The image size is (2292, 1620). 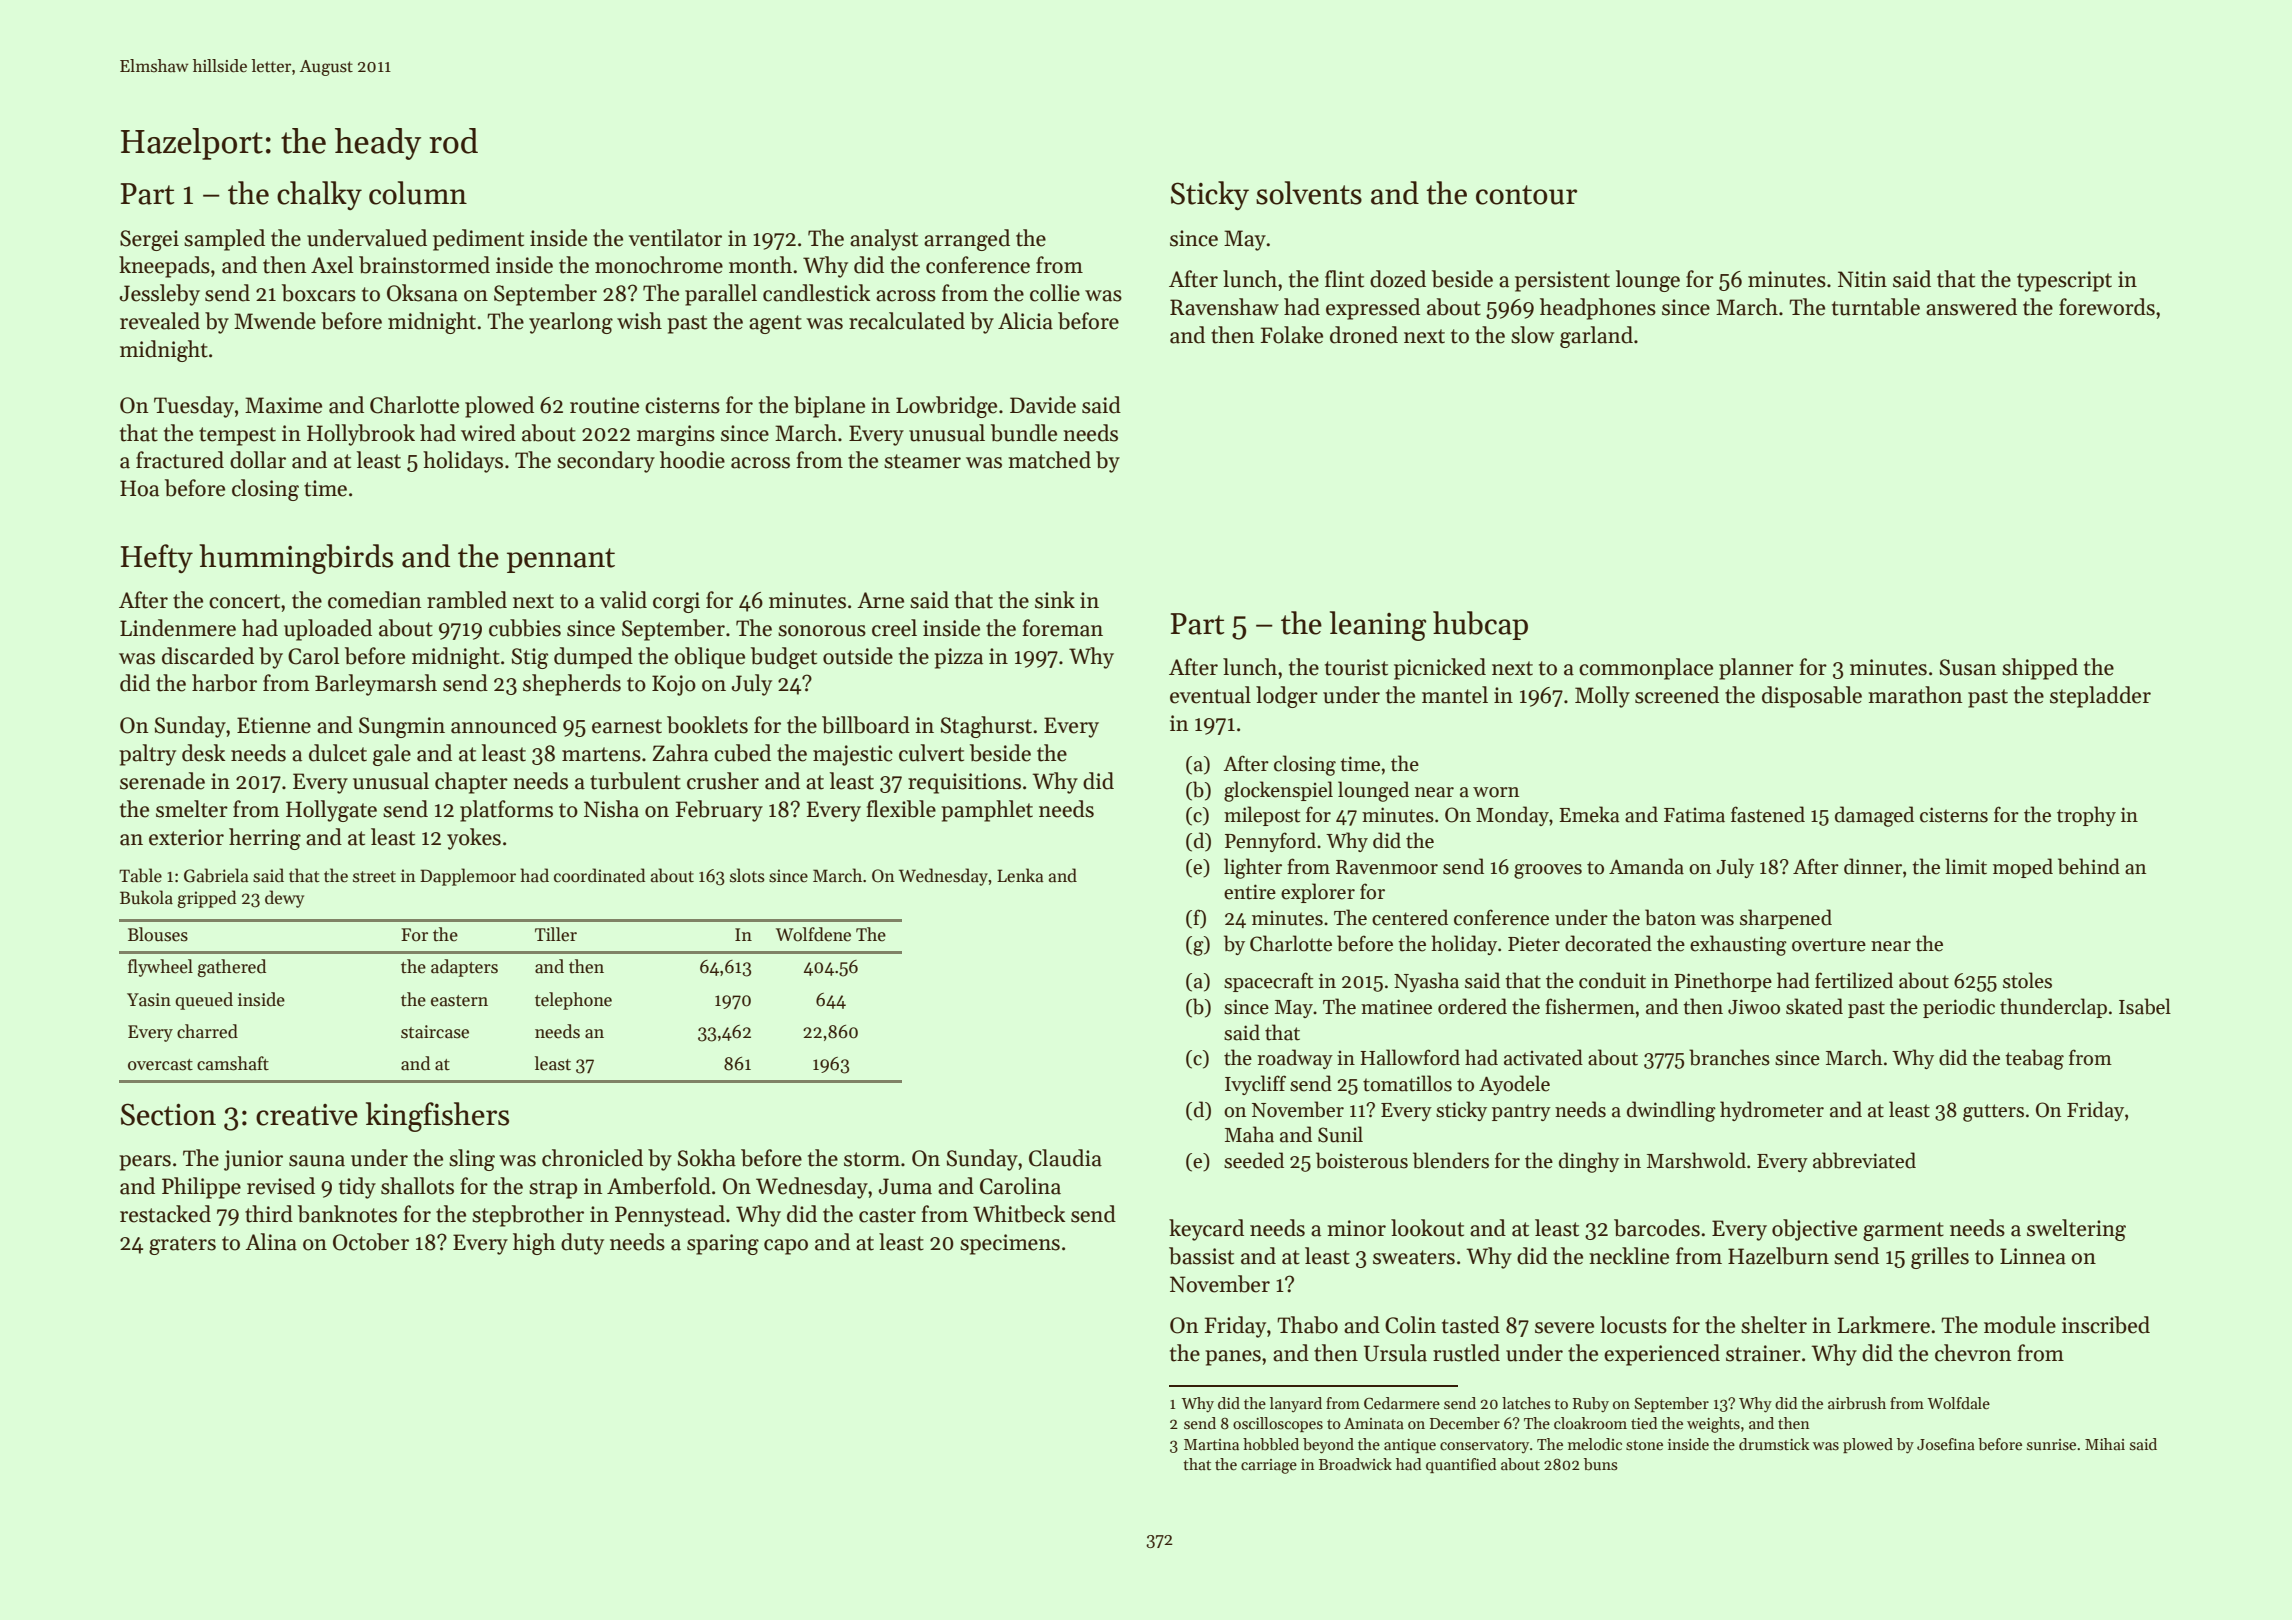 I want to click on forewords, so click(x=2107, y=307).
